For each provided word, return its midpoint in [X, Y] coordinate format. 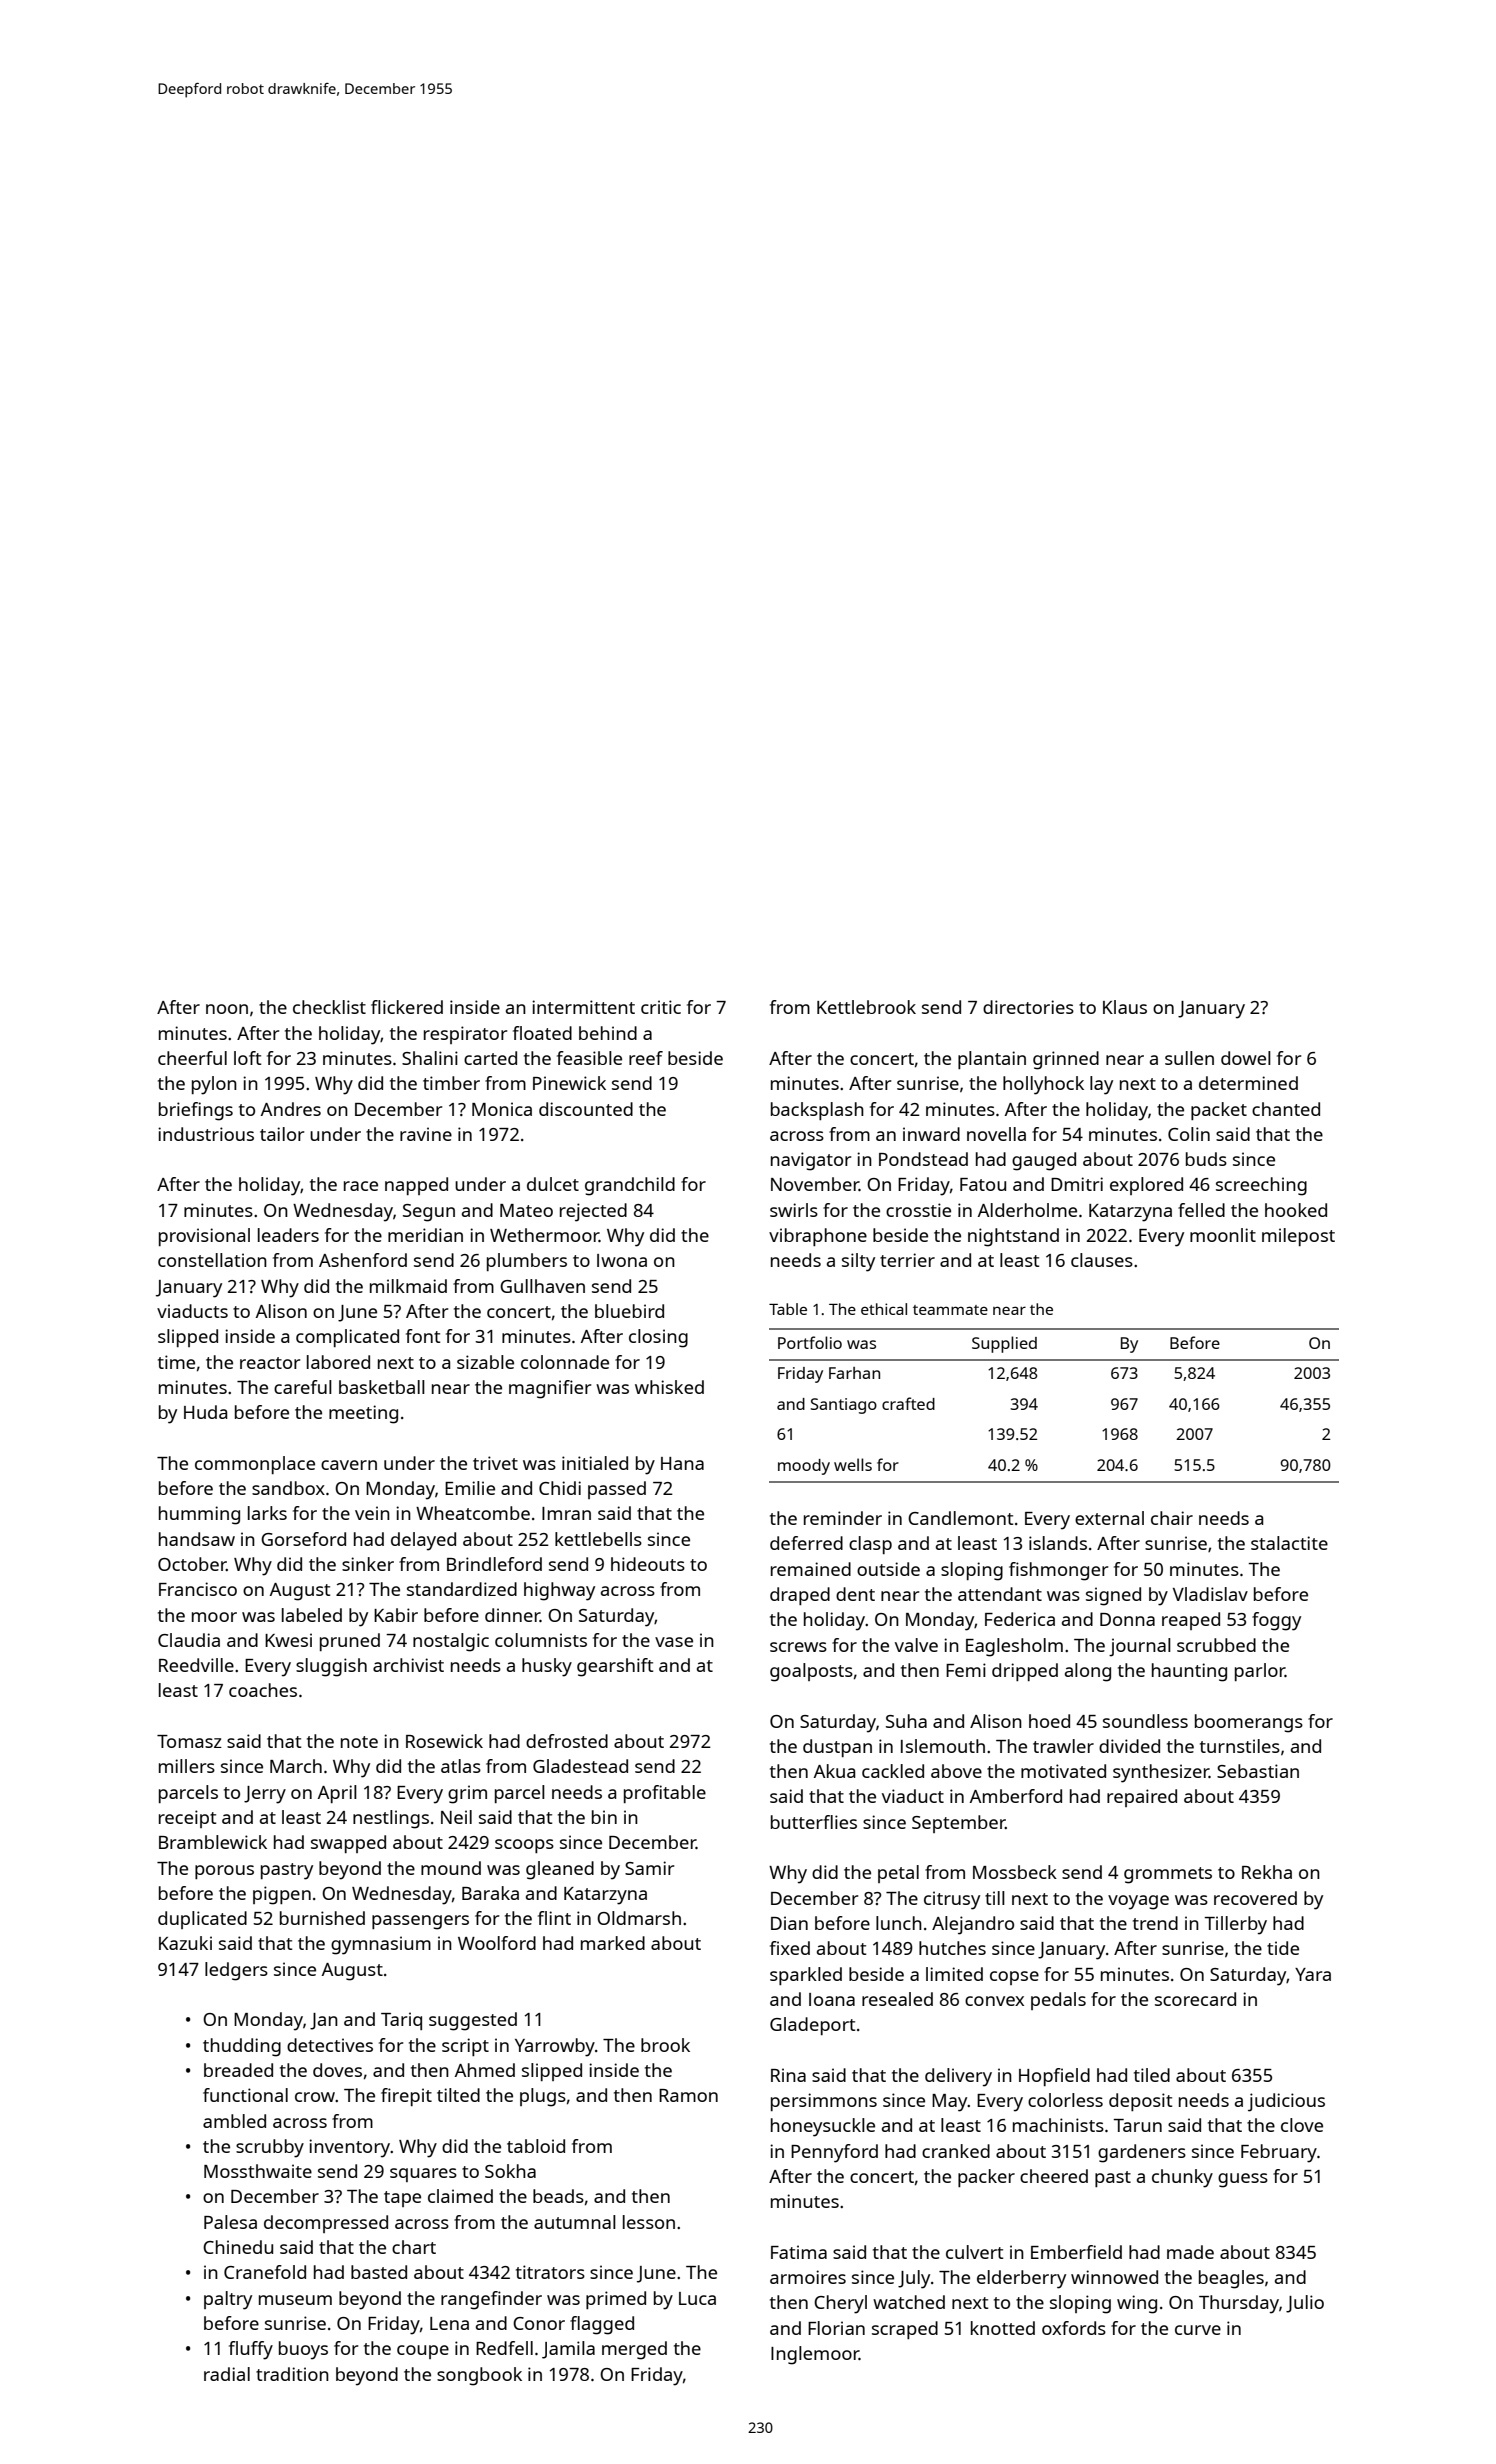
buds [1206, 1159]
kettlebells [598, 1539]
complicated [347, 1338]
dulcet [553, 1184]
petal [898, 1874]
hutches [952, 1948]
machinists [1058, 2125]
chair [1172, 1518]
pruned [350, 1642]
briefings [196, 1111]
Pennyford [834, 2153]
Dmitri [1077, 1184]
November [815, 1184]
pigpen [282, 1895]
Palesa [230, 2222]
